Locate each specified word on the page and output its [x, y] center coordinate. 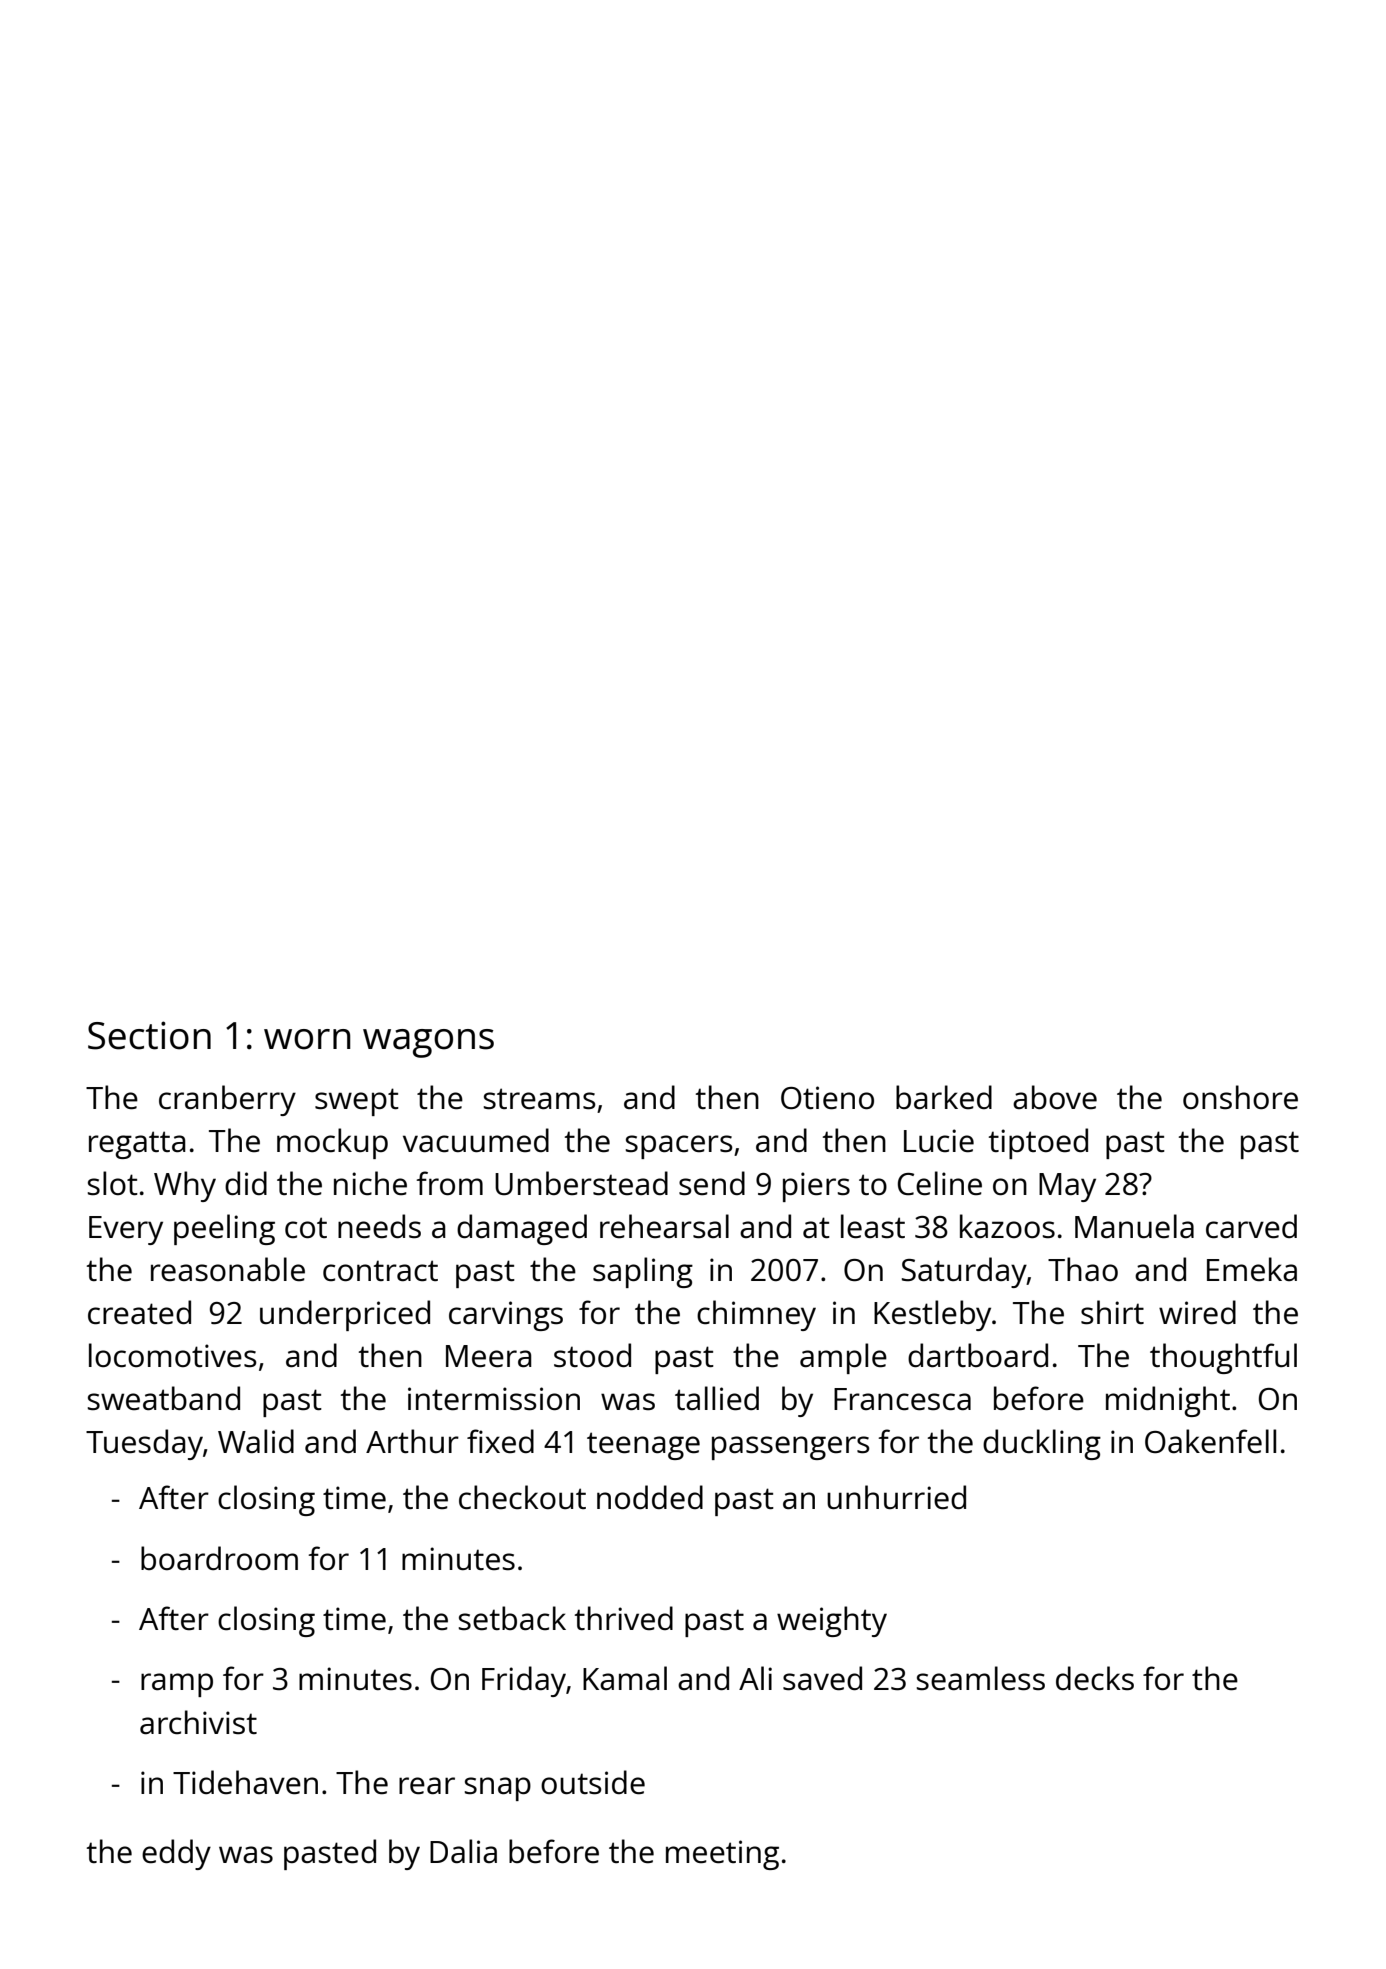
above [1055, 1097]
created [139, 1312]
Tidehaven [245, 1782]
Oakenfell [1210, 1441]
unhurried [896, 1497]
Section [149, 1035]
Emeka [1252, 1269]
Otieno [827, 1098]
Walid [256, 1441]
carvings [506, 1316]
